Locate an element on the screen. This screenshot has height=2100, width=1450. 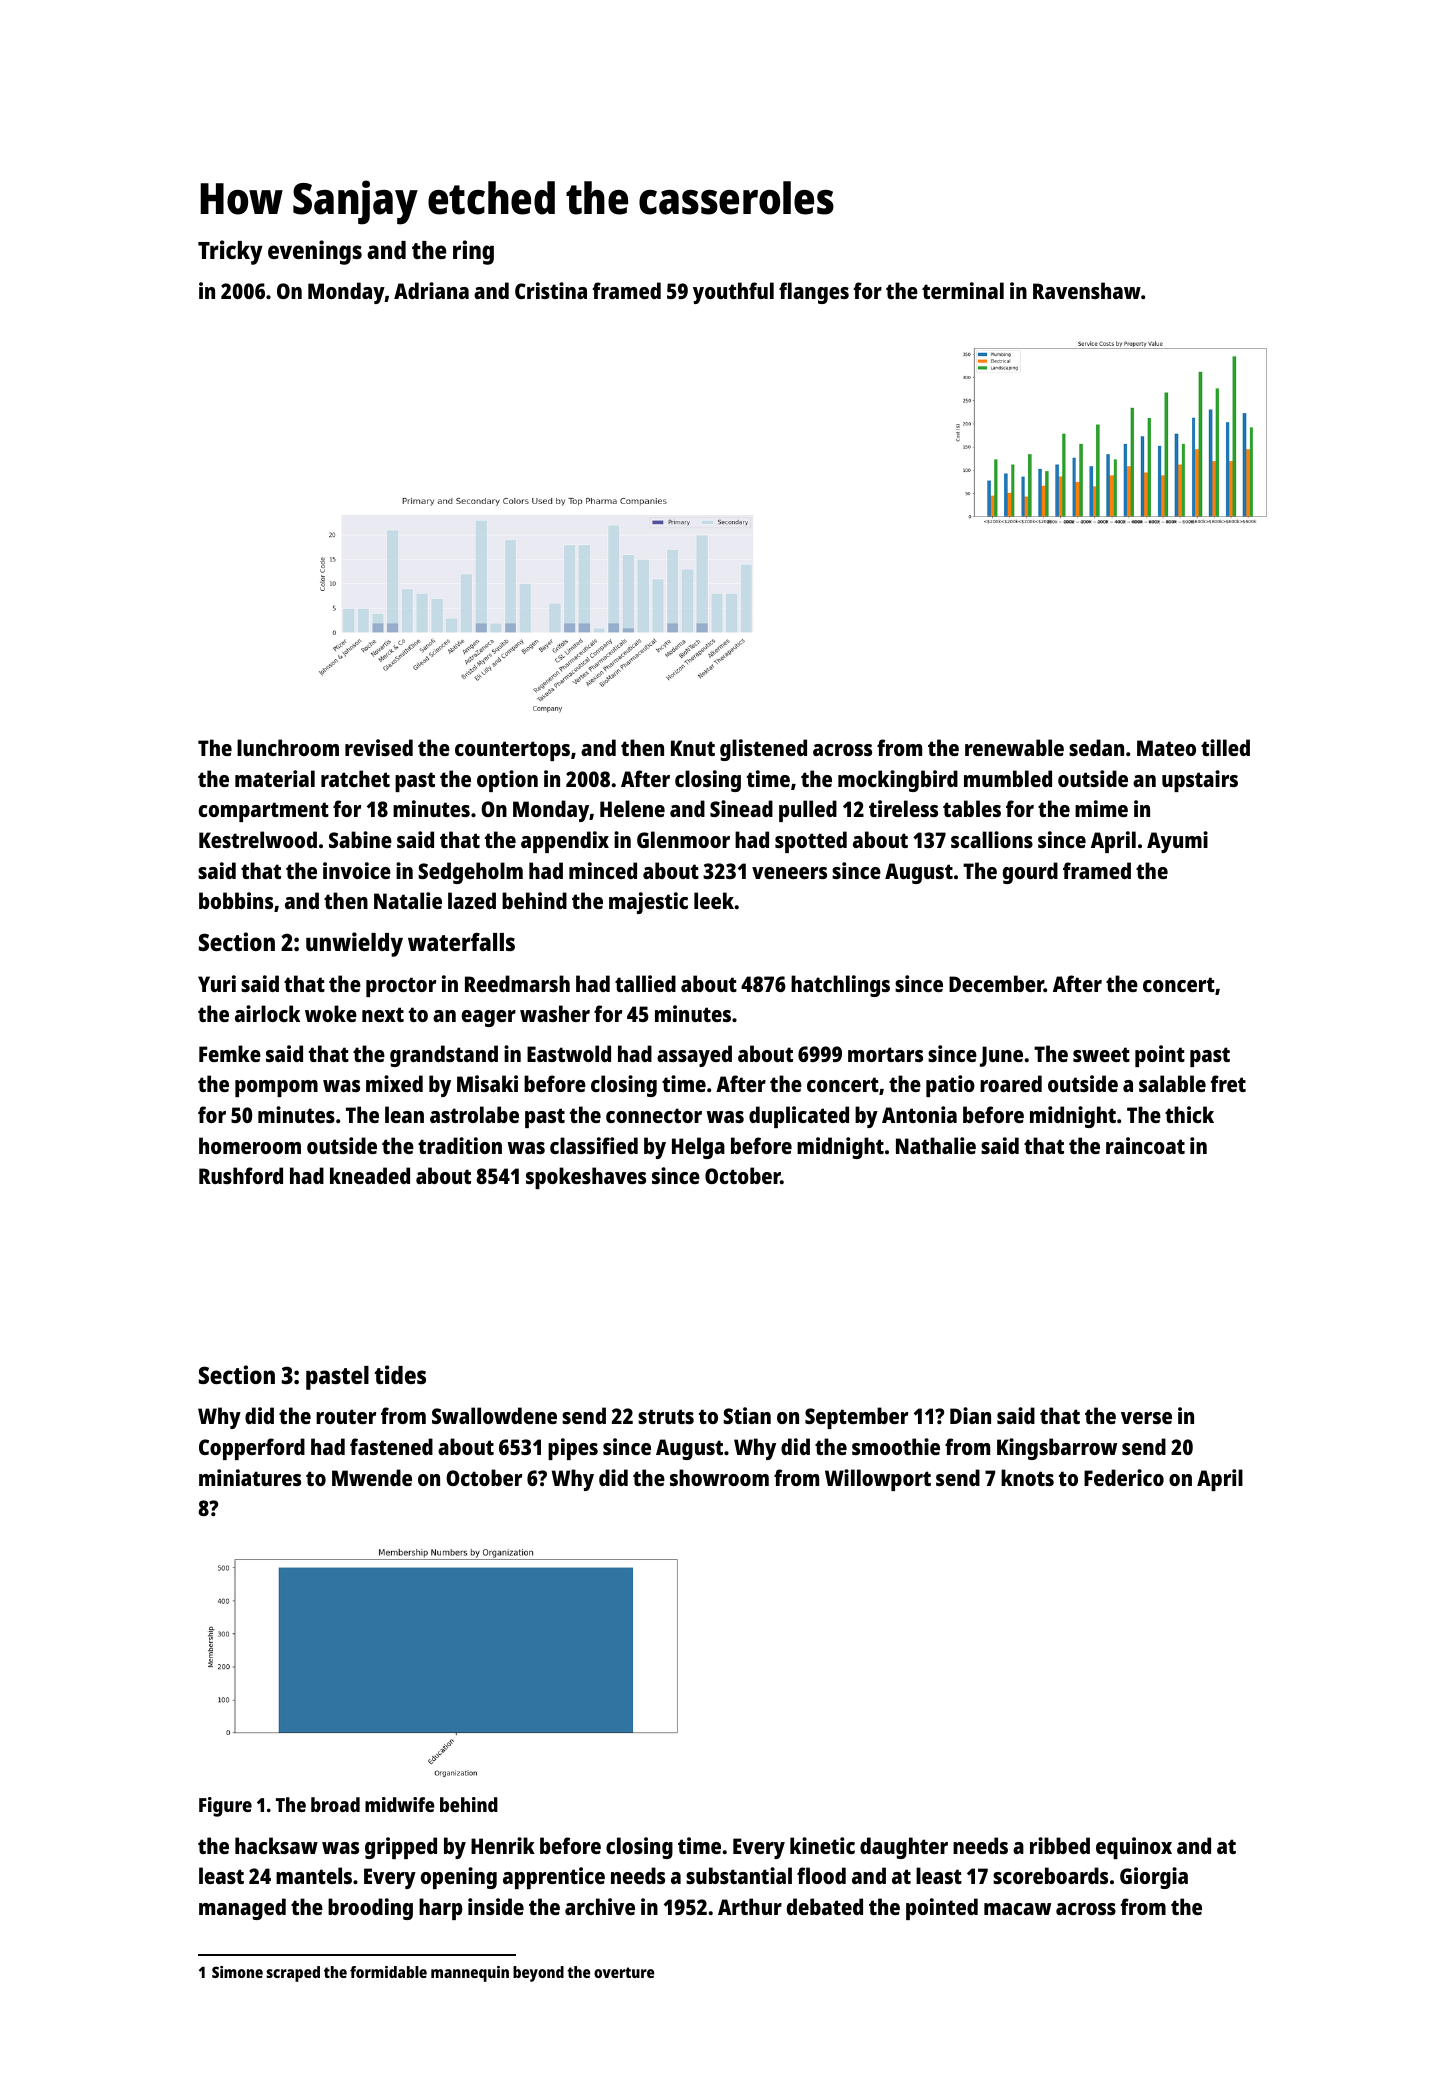
Ravenshaw is located at coordinates (1087, 290).
